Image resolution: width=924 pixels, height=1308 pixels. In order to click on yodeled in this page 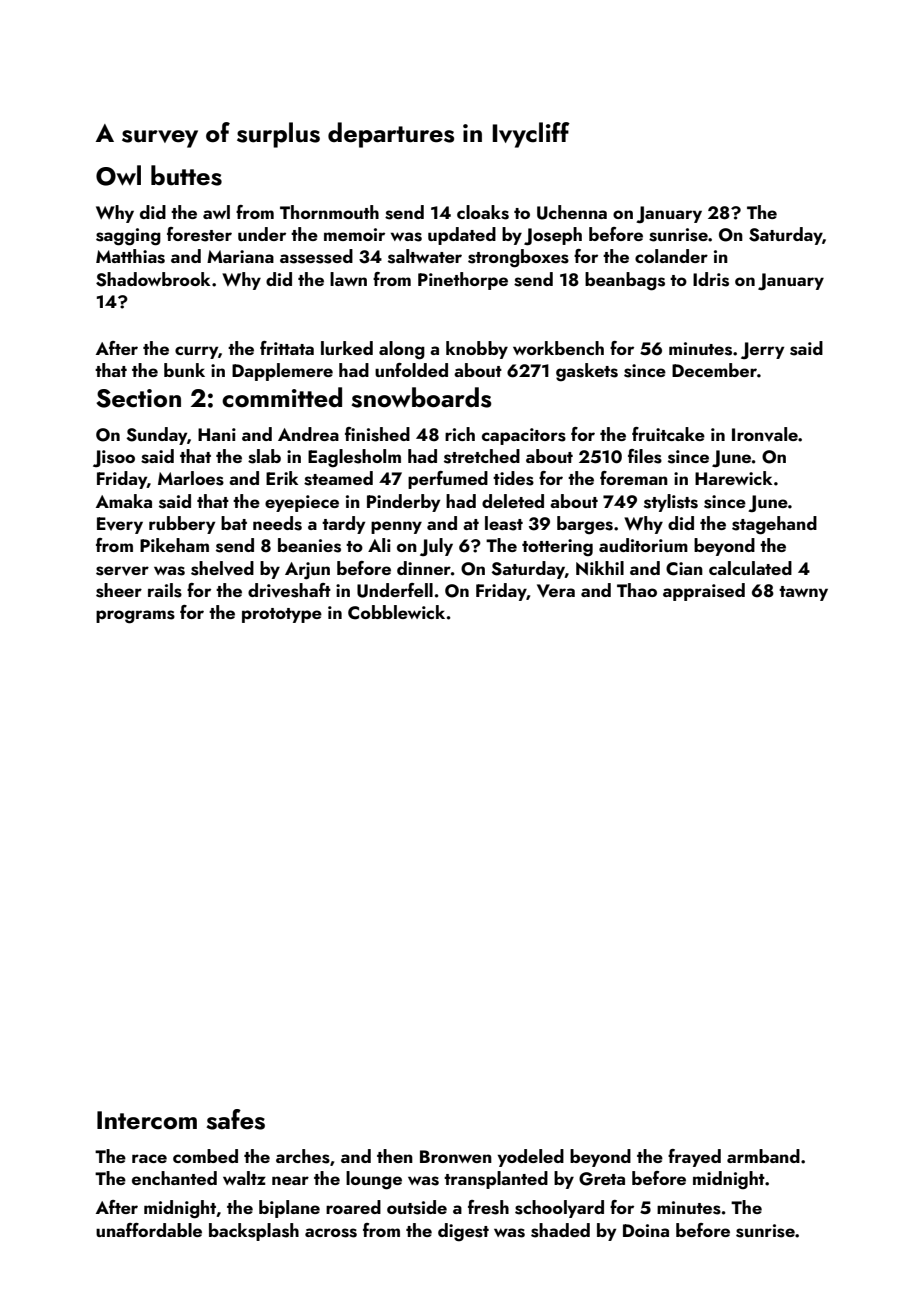, I will do `click(530, 1158)`.
